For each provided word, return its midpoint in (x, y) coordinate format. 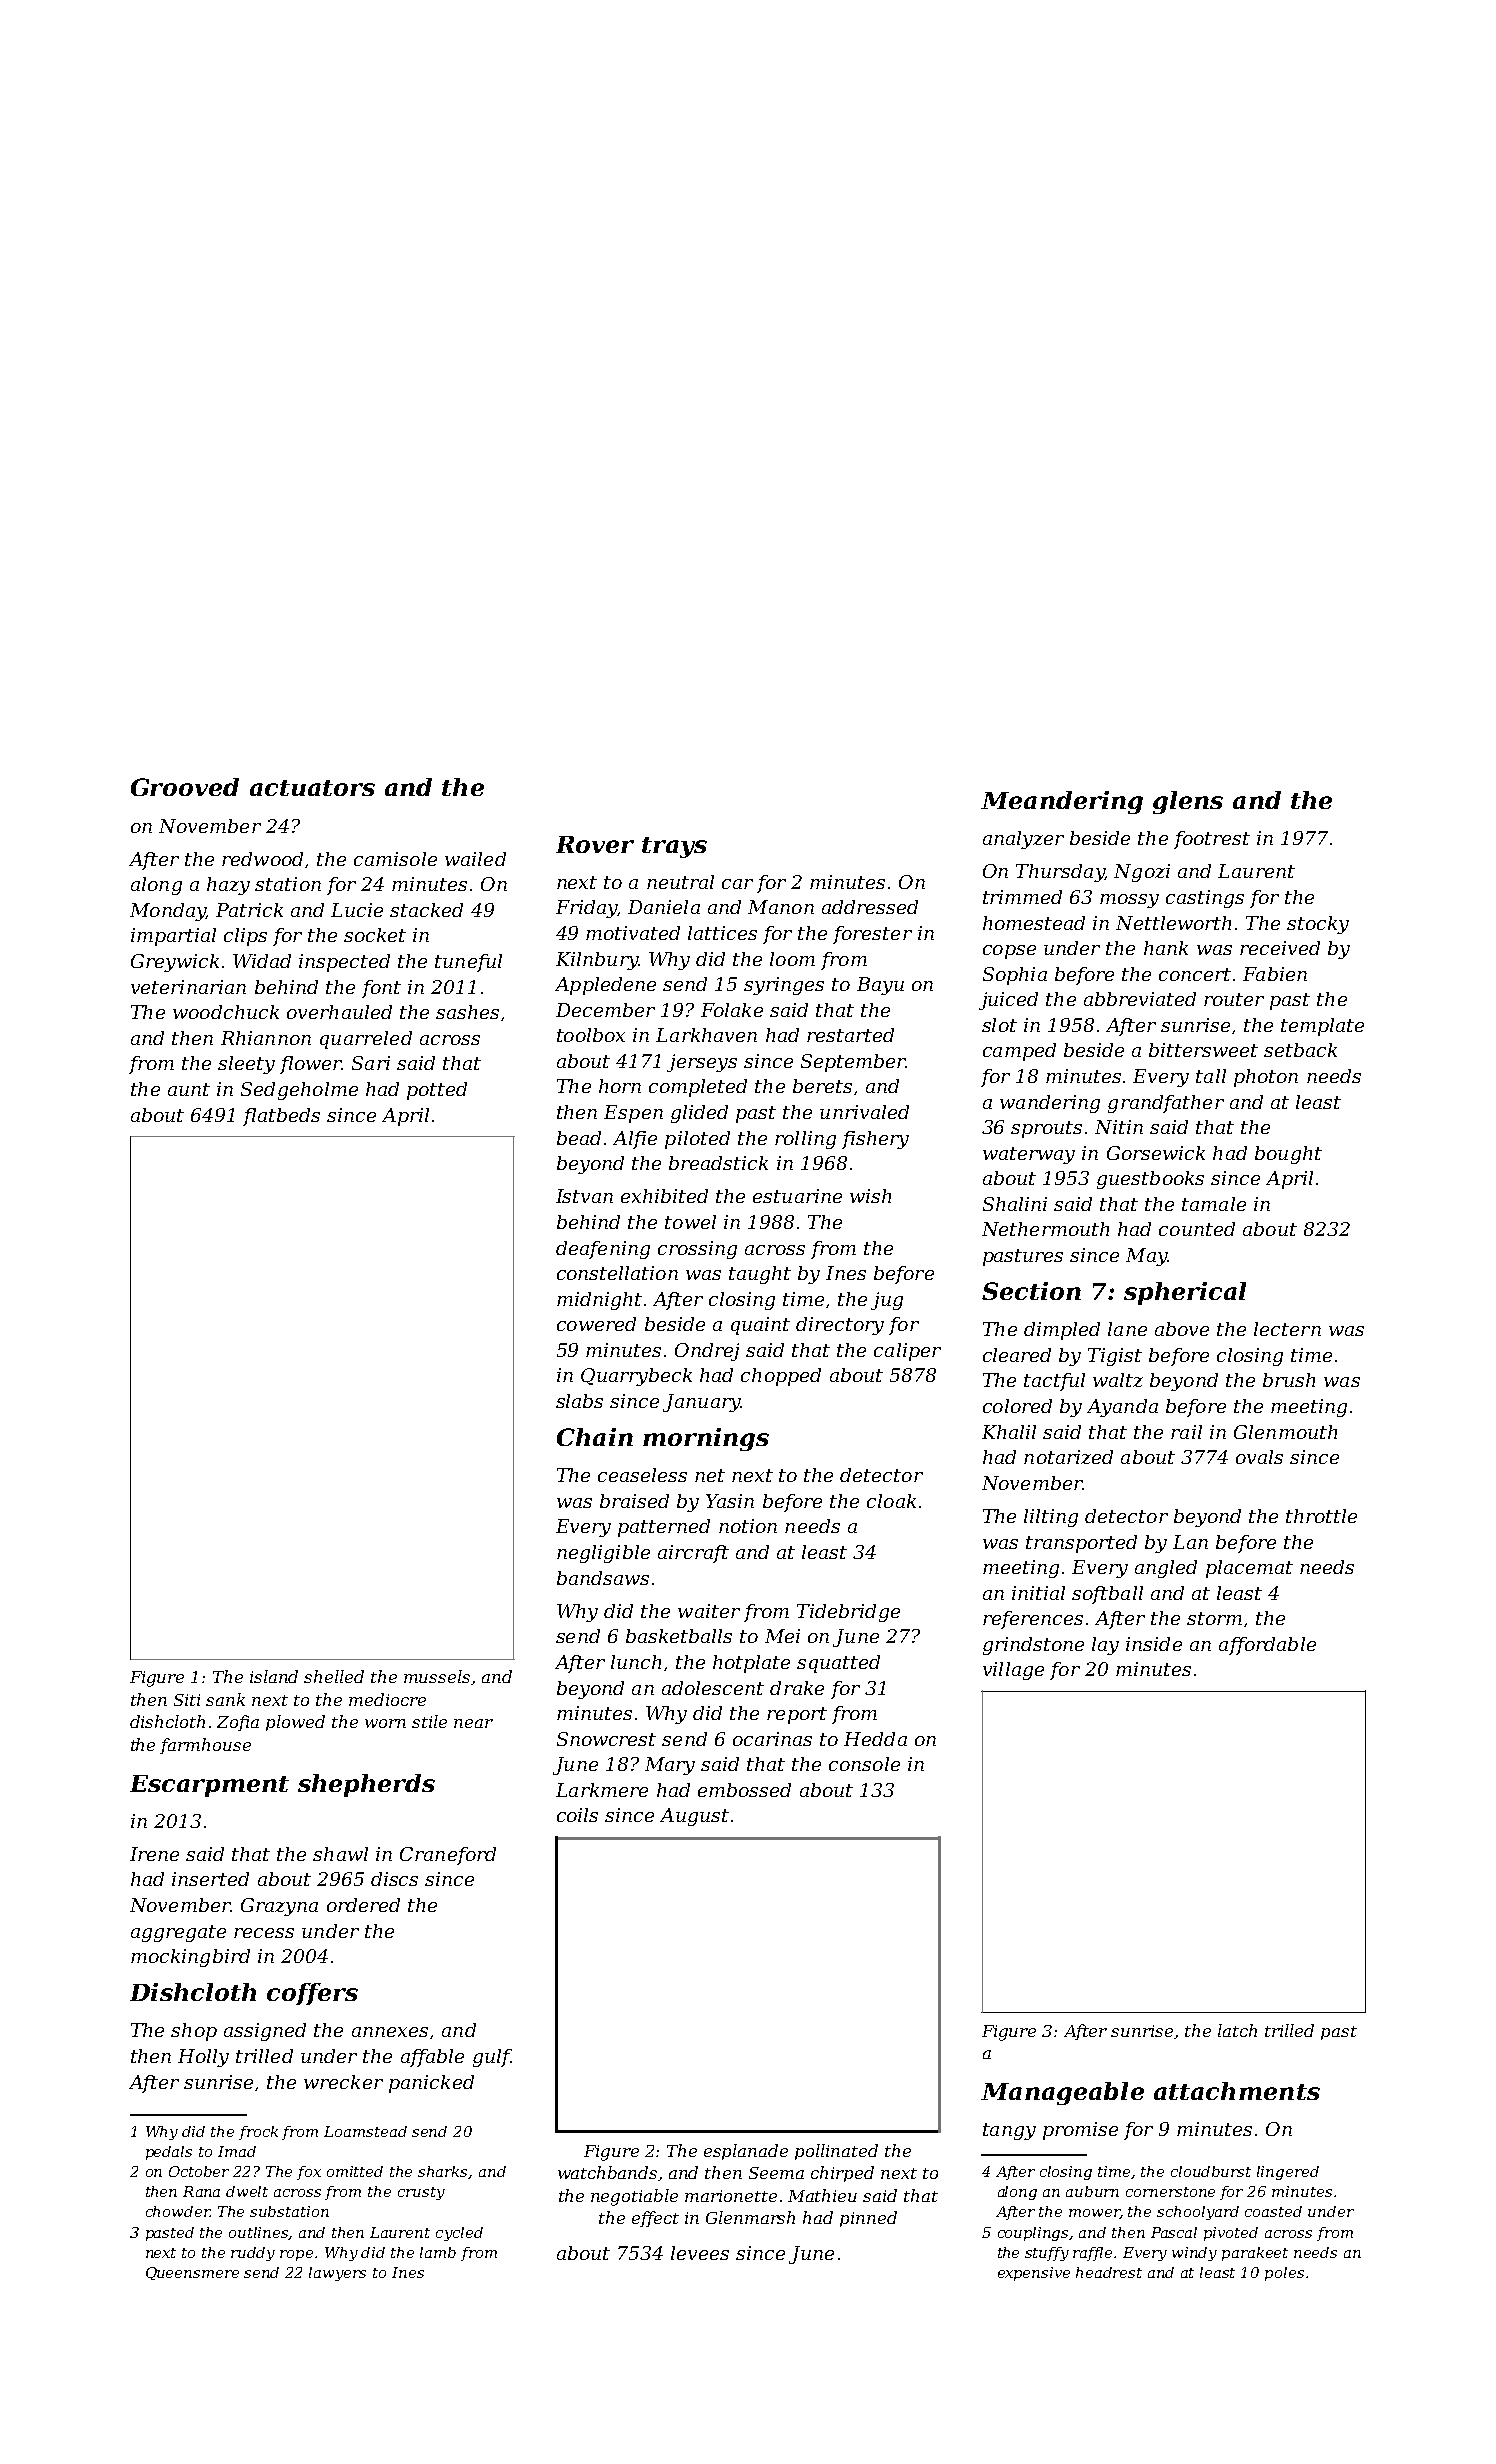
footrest (1212, 840)
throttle (1321, 1516)
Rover (595, 844)
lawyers (337, 2274)
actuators (312, 788)
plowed (295, 1723)
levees (700, 2253)
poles (1284, 2274)
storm (1214, 1618)
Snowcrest (606, 1739)
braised (634, 1501)
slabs (579, 1401)
